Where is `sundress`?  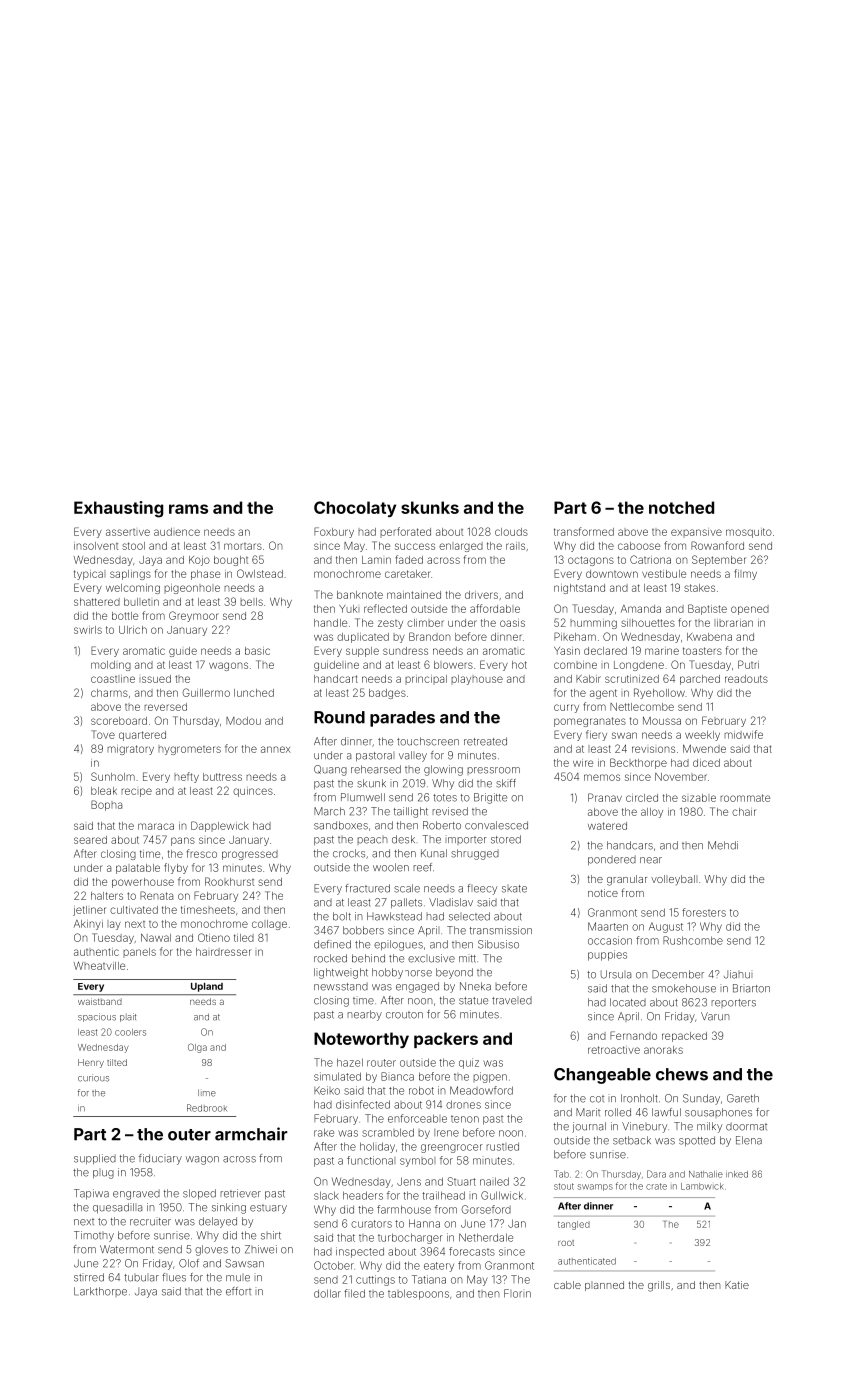
sundress is located at coordinates (405, 651).
